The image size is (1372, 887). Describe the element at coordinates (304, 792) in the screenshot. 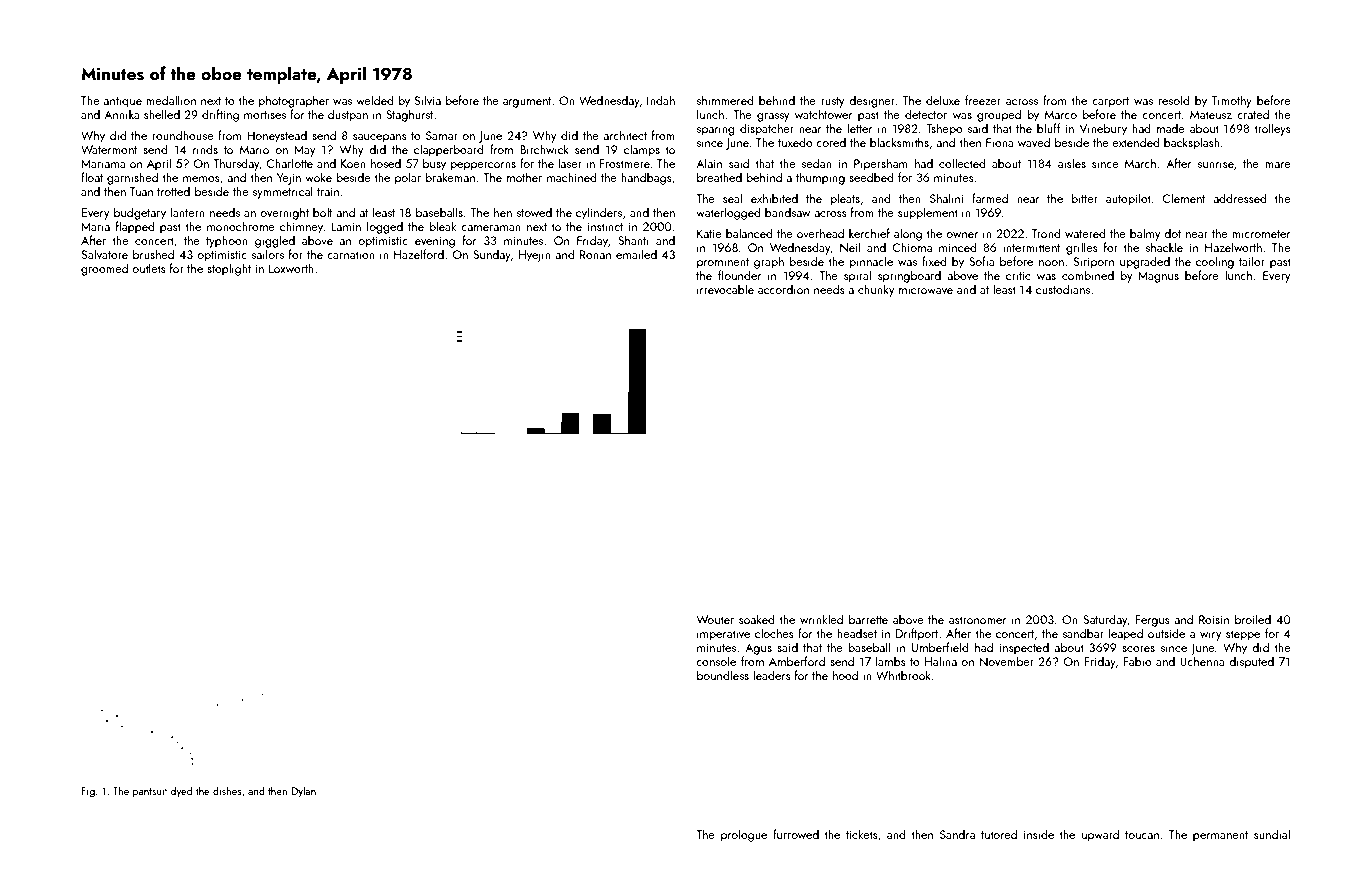

I see `Dylan` at that location.
